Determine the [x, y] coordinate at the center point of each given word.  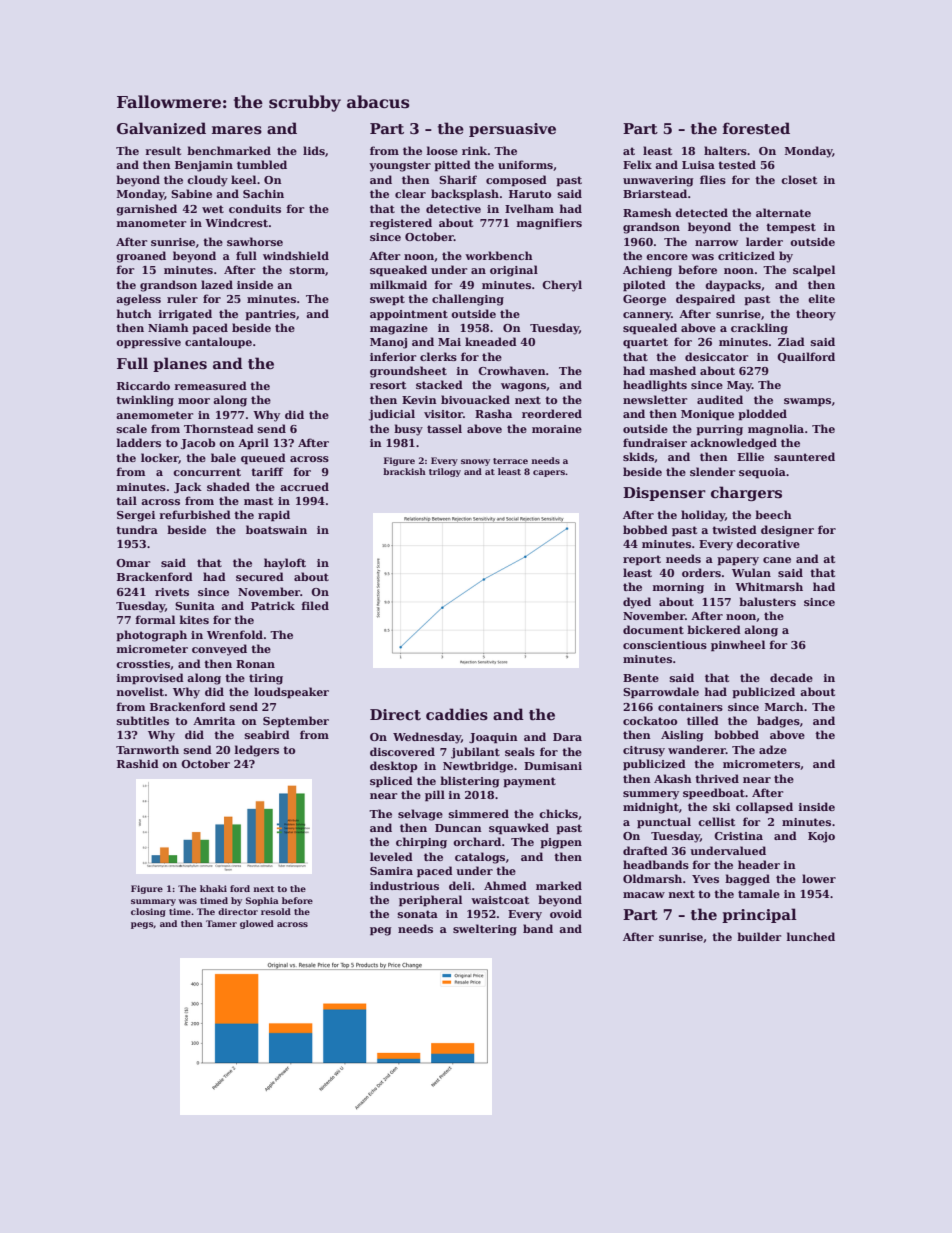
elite [821, 298]
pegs [142, 925]
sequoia [762, 473]
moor [194, 401]
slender [712, 471]
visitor [443, 414]
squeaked [398, 271]
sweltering [485, 930]
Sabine [191, 193]
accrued [304, 486]
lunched [810, 936]
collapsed [764, 808]
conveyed [219, 650]
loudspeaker [291, 693]
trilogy [445, 472]
